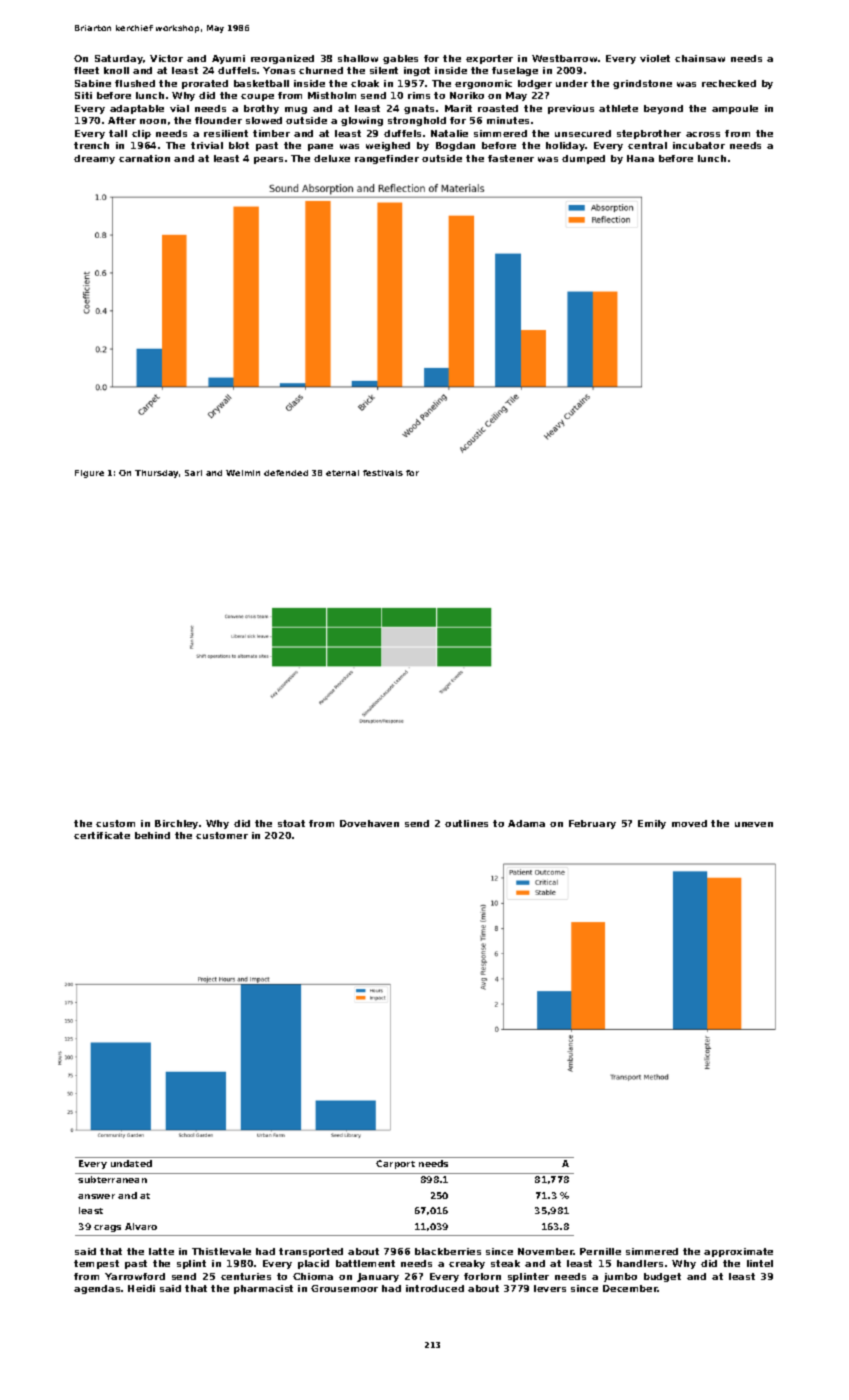 The height and width of the page is (1400, 849). What do you see at coordinates (166, 58) in the page?
I see `Victor` at bounding box center [166, 58].
